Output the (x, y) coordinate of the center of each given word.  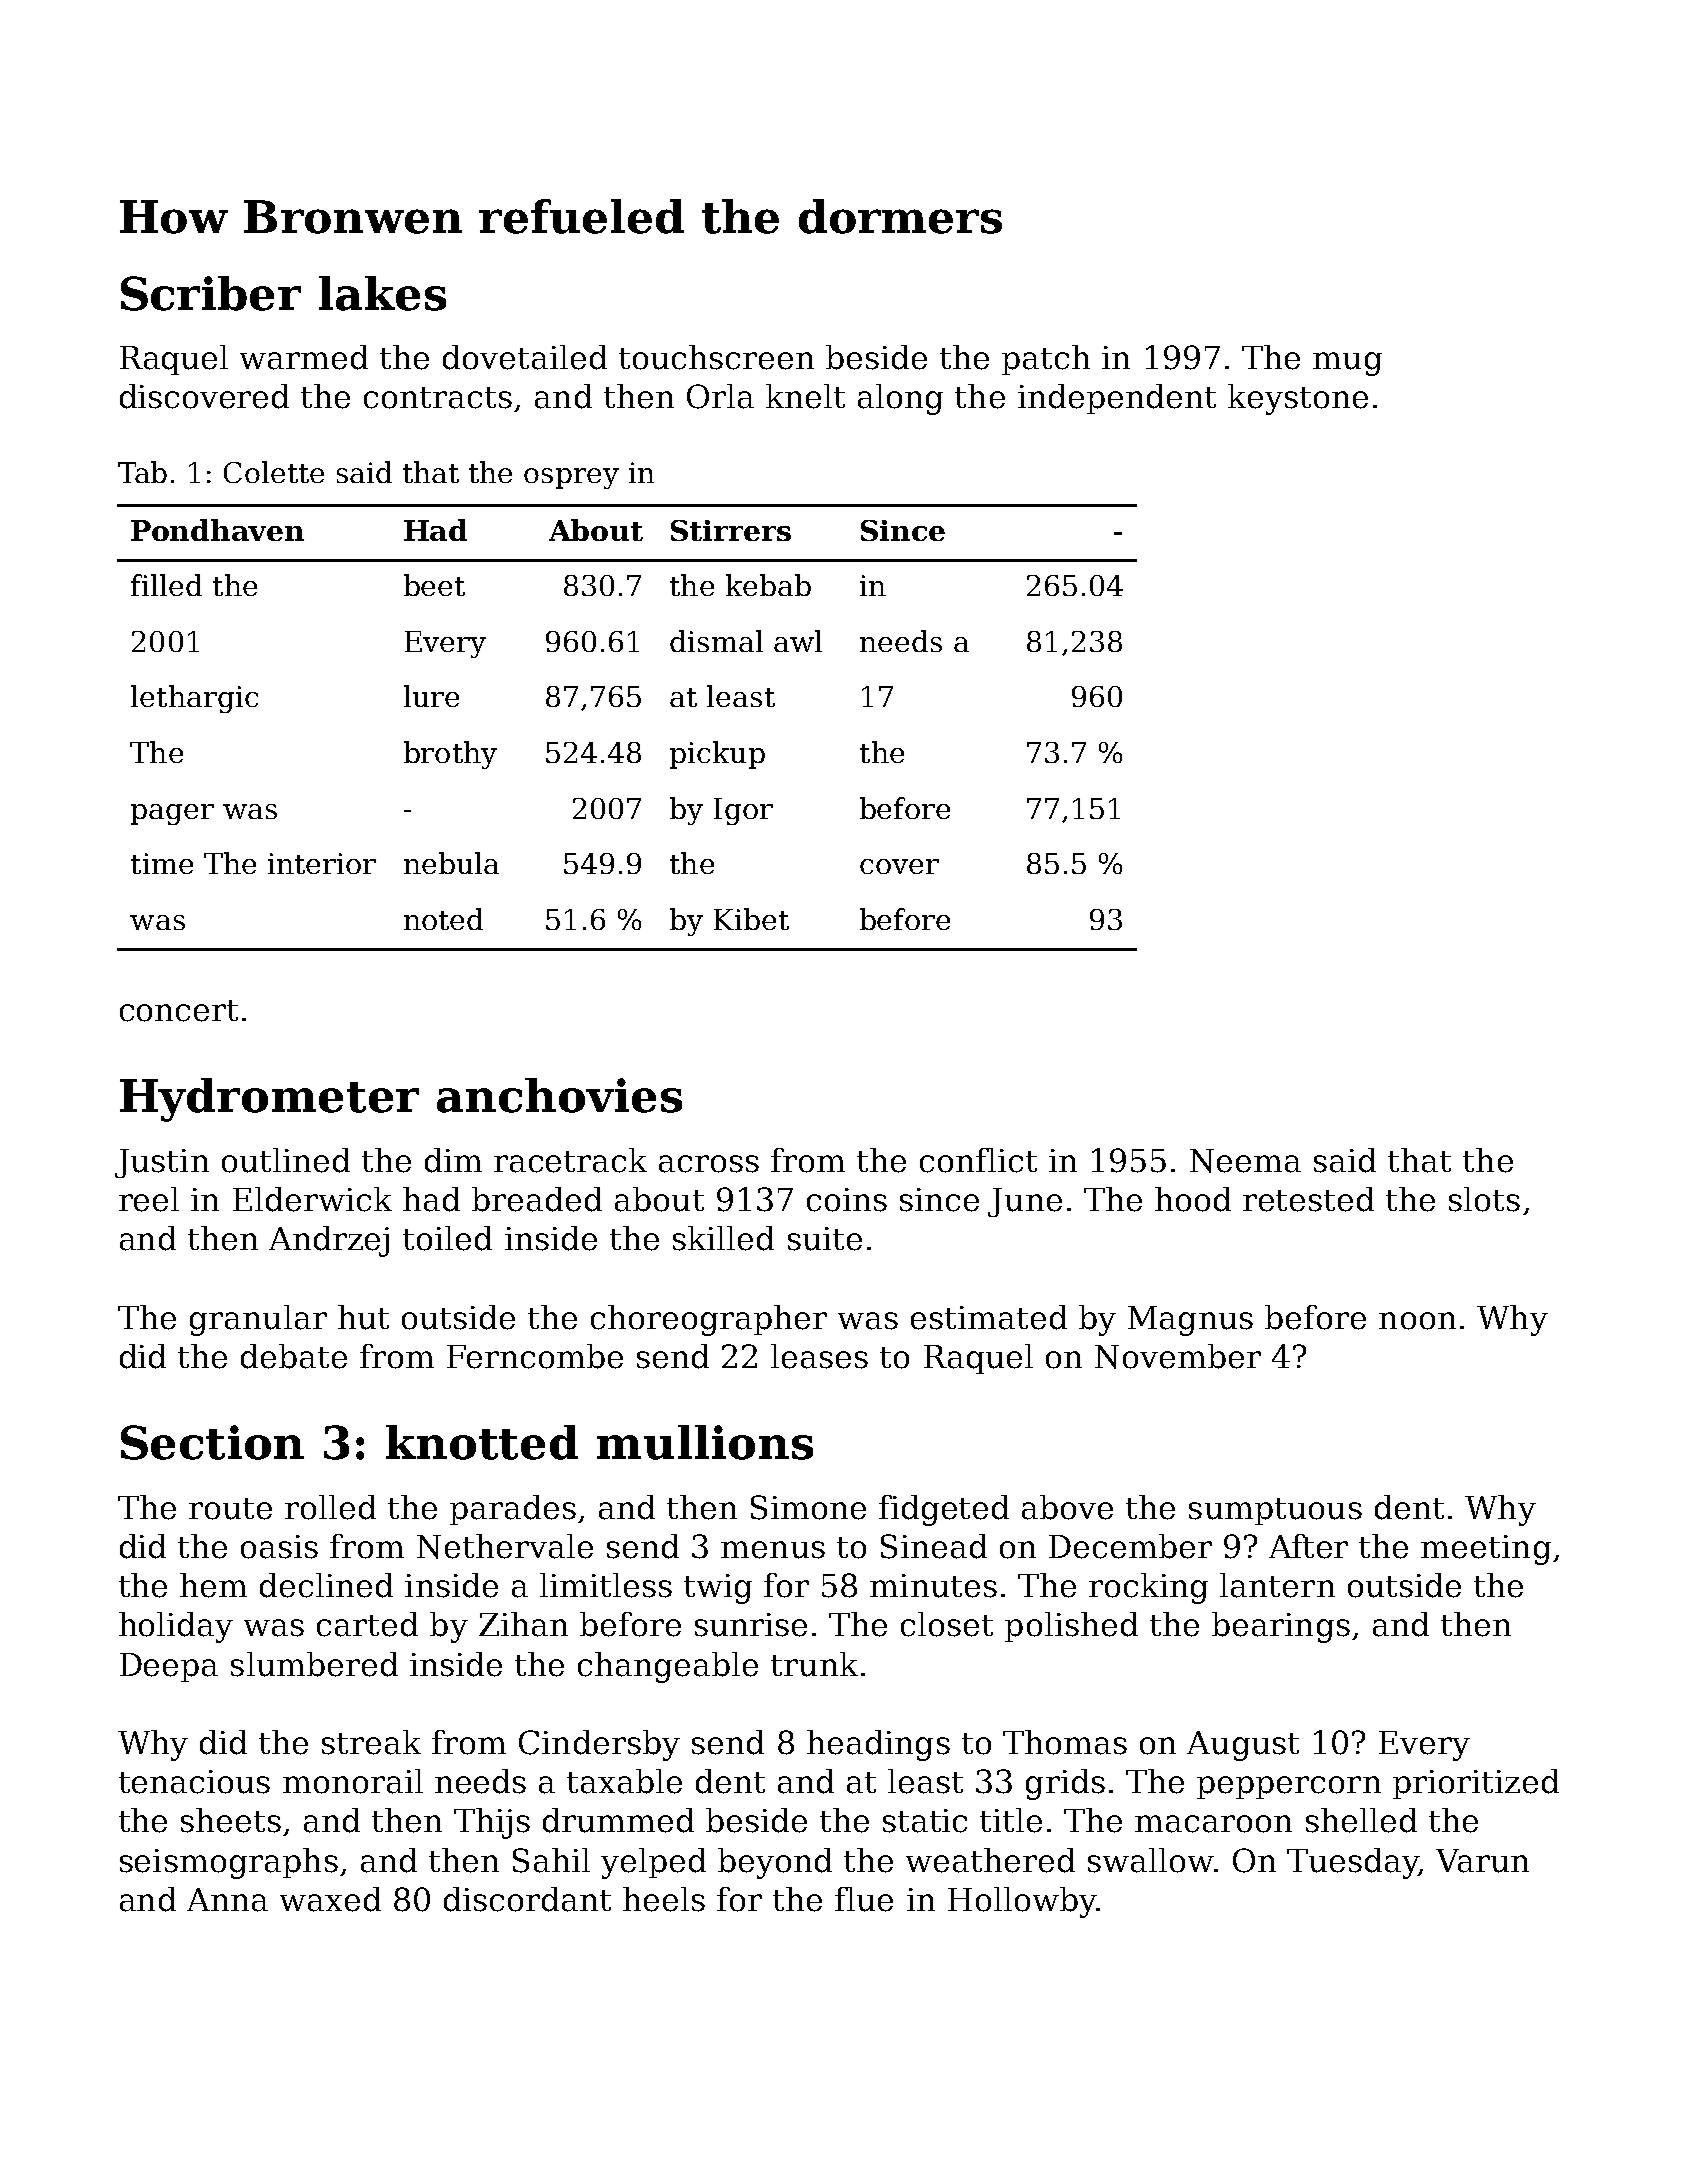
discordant (527, 1899)
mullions (705, 1442)
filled (166, 585)
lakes (382, 293)
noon (1417, 1321)
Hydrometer (269, 1100)
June (1025, 1202)
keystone (1298, 399)
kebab (768, 585)
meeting (1486, 1550)
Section (212, 1442)
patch (1046, 360)
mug (1347, 364)
